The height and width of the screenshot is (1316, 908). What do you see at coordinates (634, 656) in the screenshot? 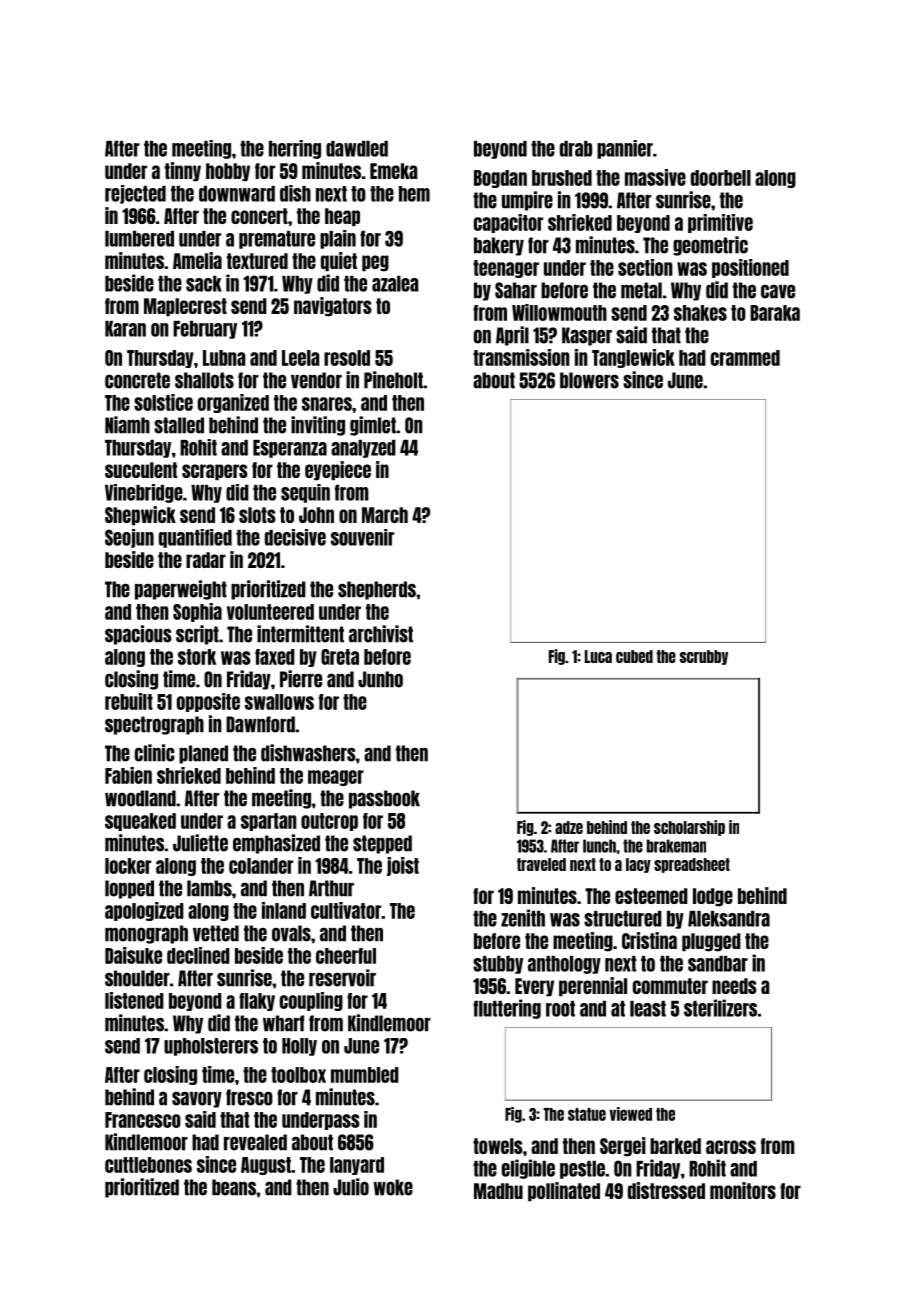
I see `cubed` at bounding box center [634, 656].
